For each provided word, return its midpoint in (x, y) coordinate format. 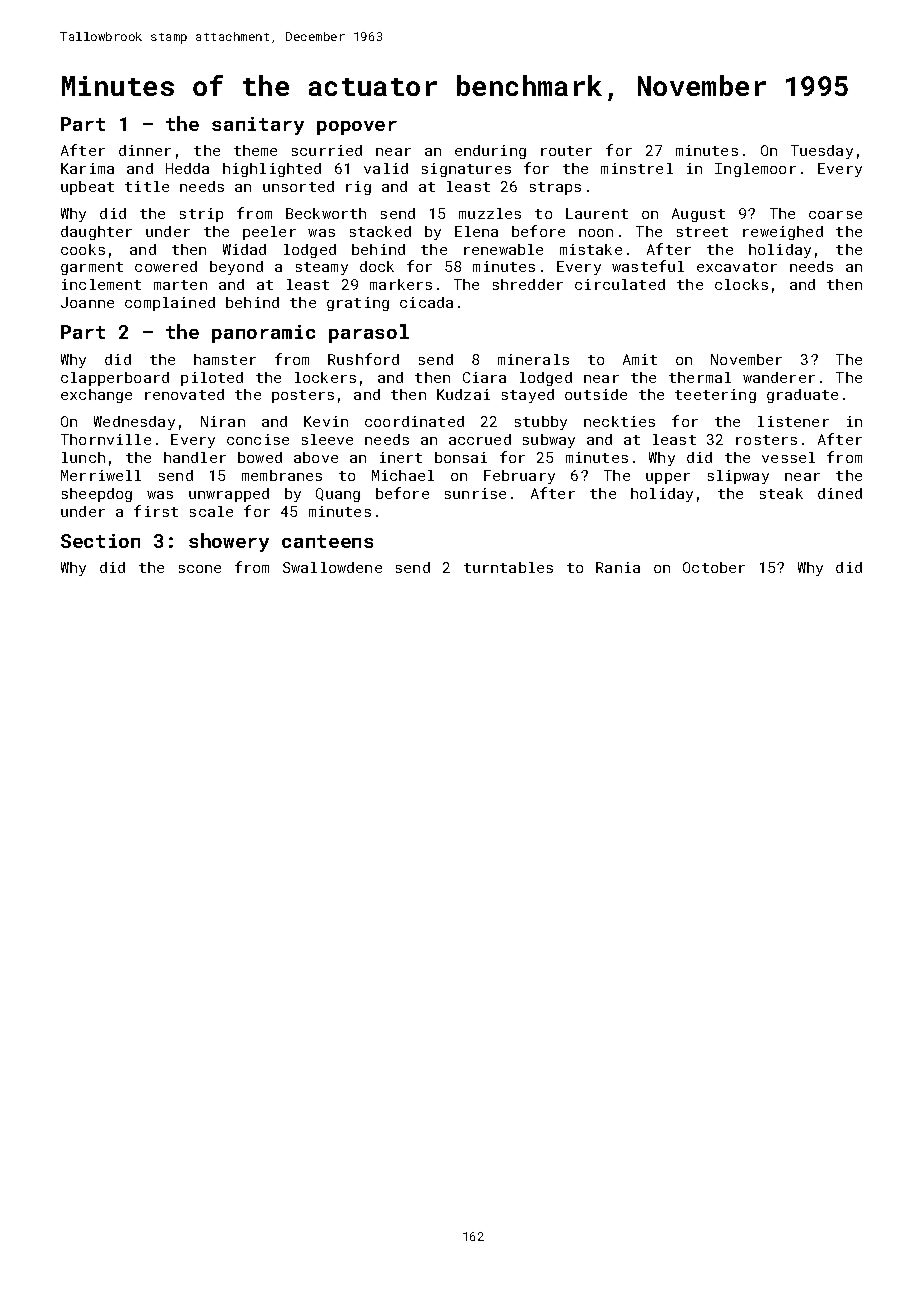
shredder (528, 284)
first (156, 511)
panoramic (263, 334)
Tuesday (822, 152)
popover (357, 128)
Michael (403, 475)
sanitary (258, 126)
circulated (620, 284)
